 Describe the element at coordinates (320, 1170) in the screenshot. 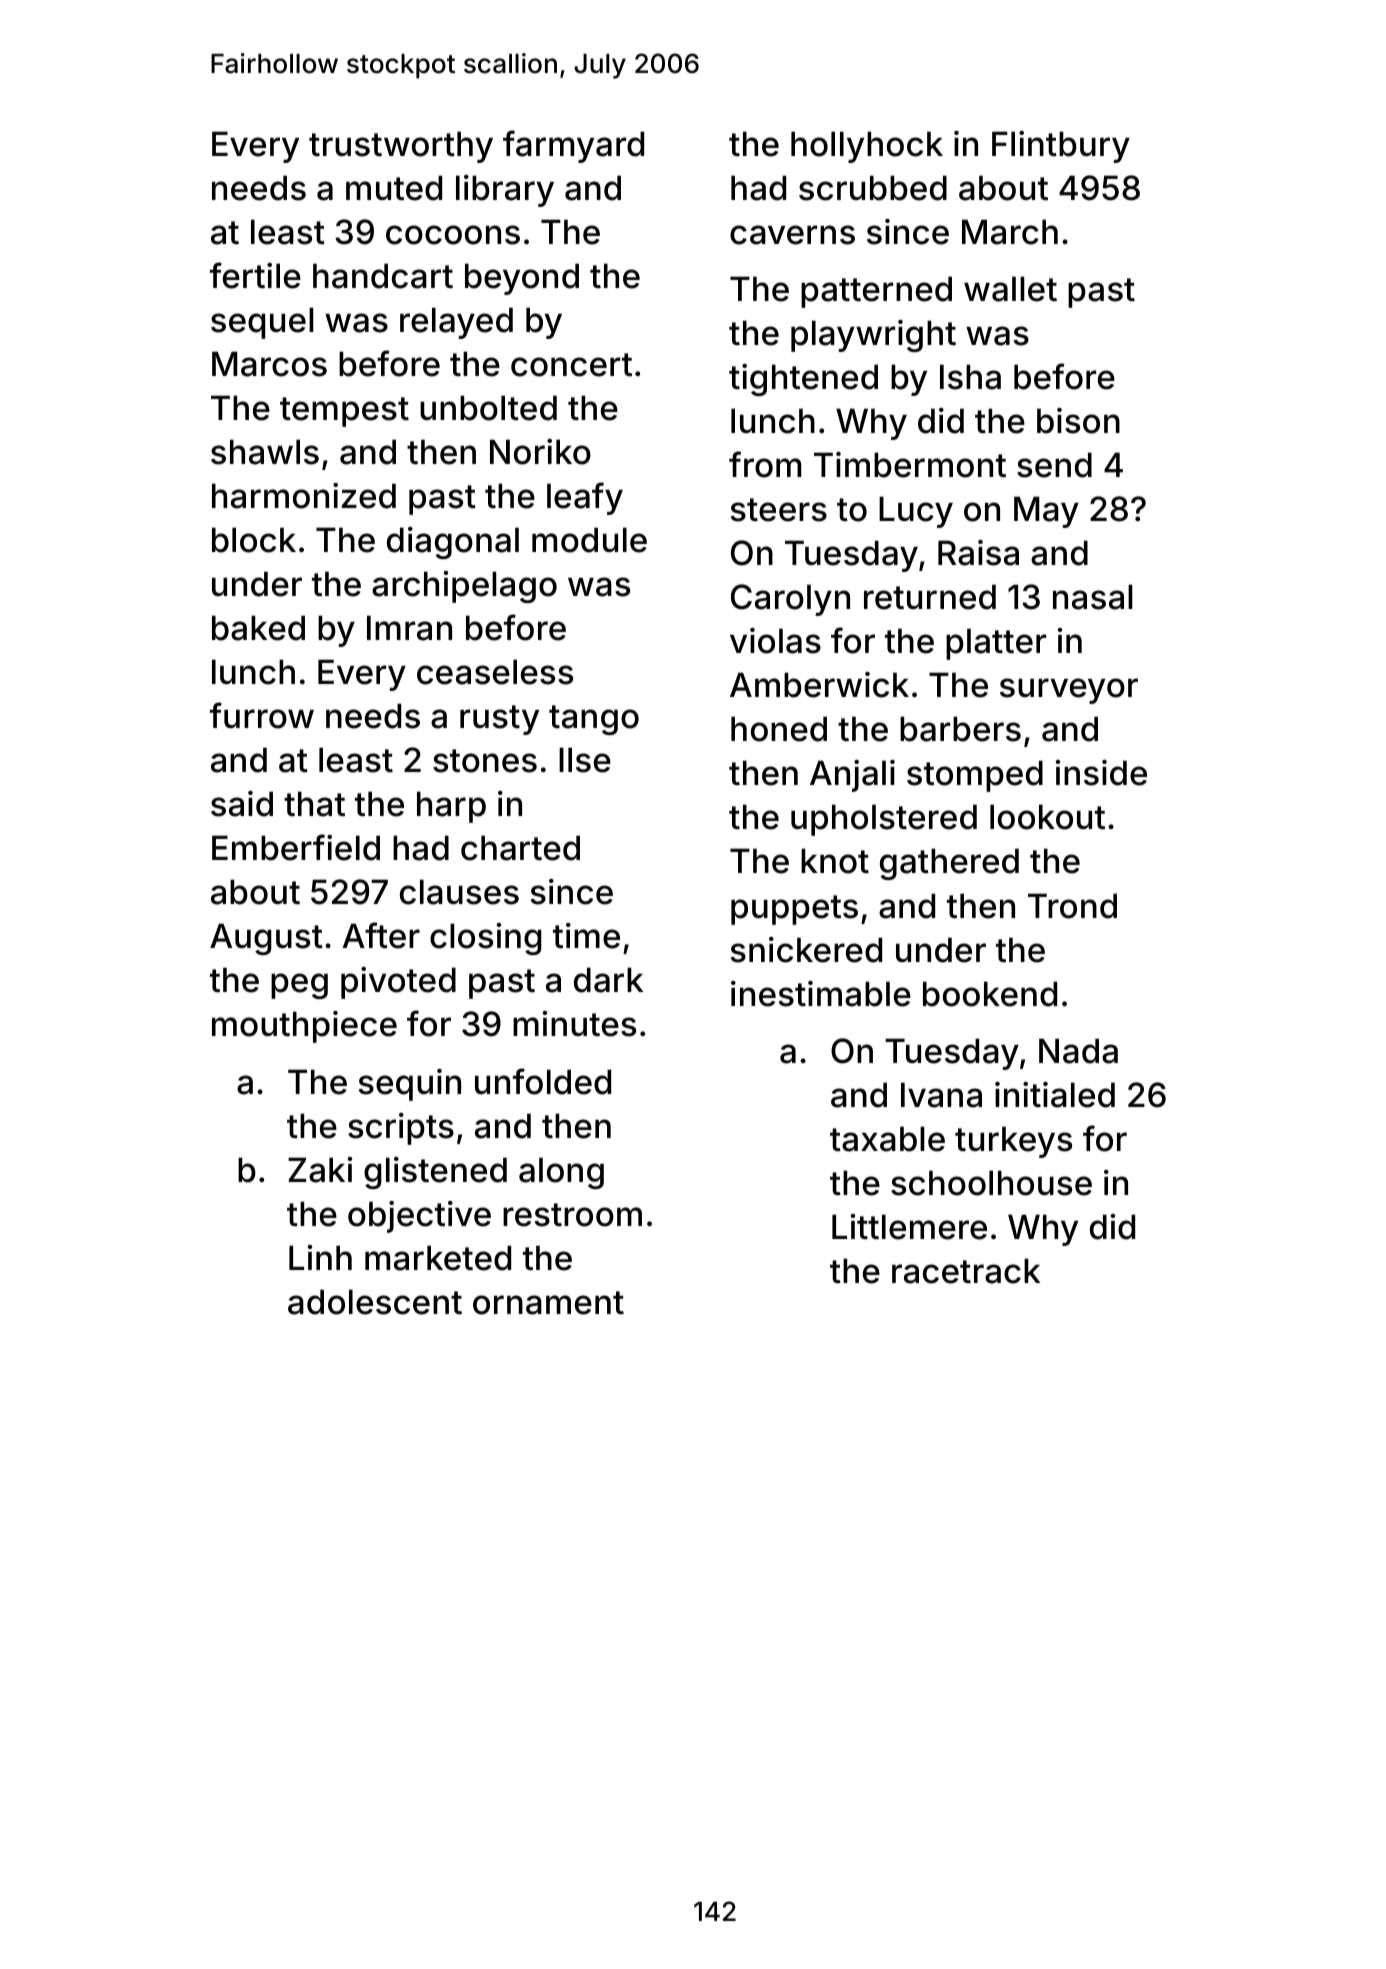

I see `Zaki` at that location.
